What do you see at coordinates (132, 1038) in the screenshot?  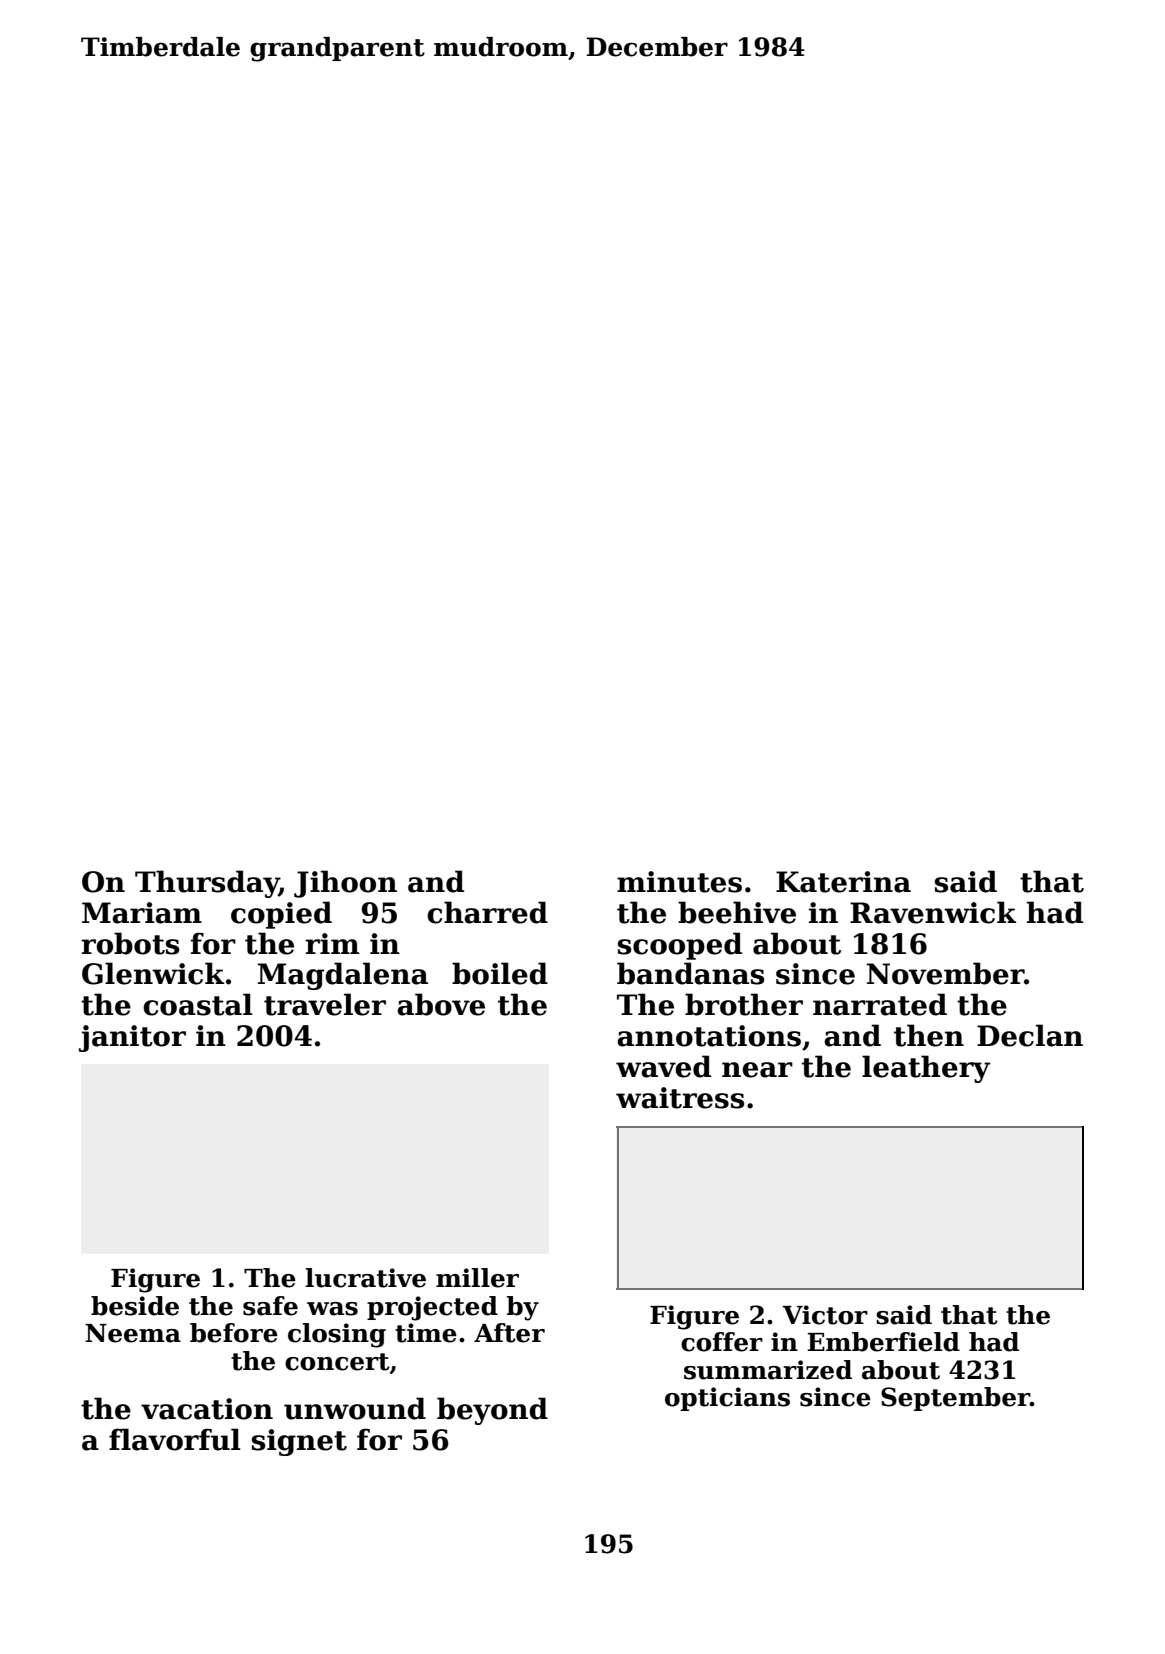 I see `janitor` at bounding box center [132, 1038].
